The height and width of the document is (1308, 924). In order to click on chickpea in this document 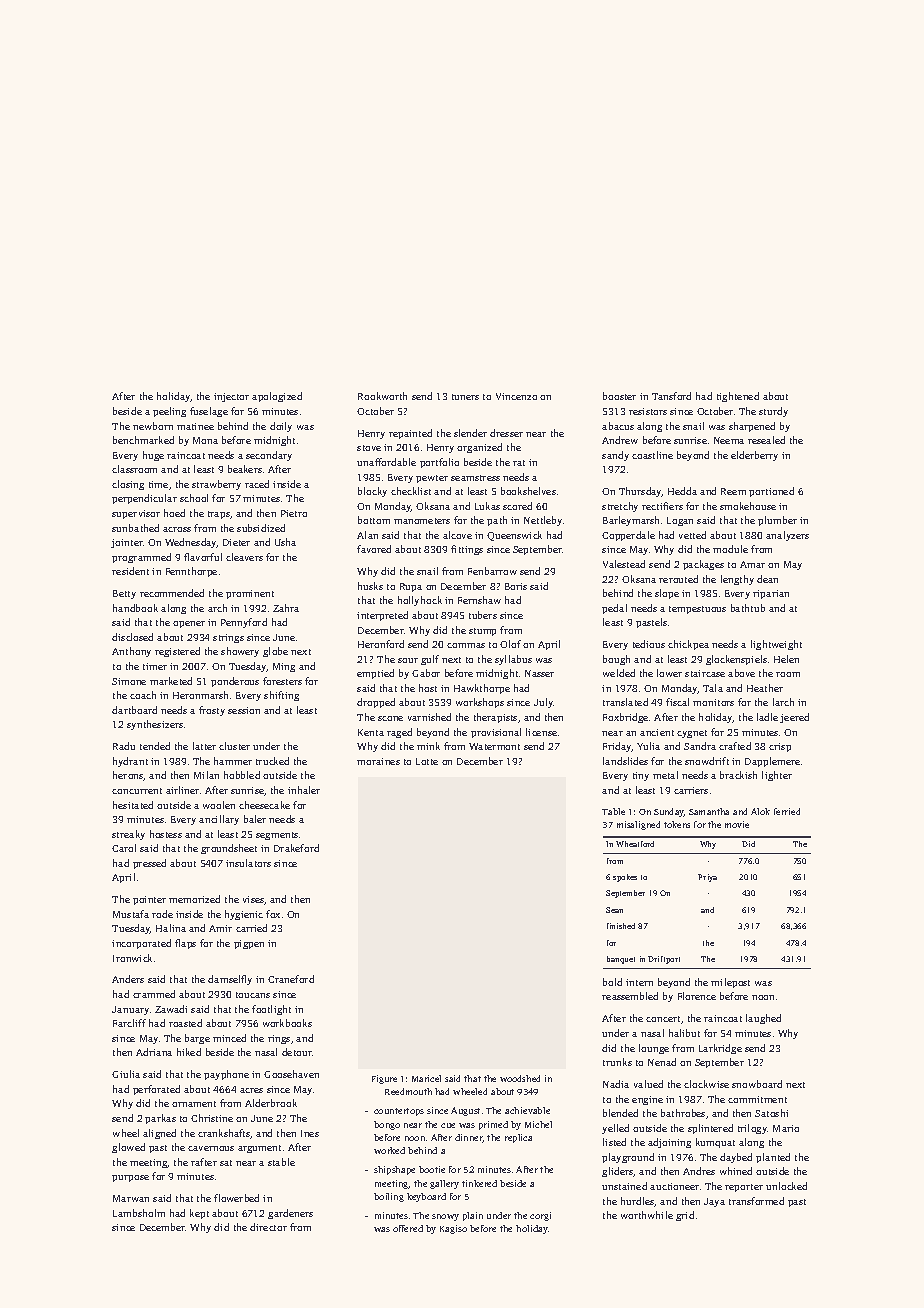, I will do `click(688, 645)`.
